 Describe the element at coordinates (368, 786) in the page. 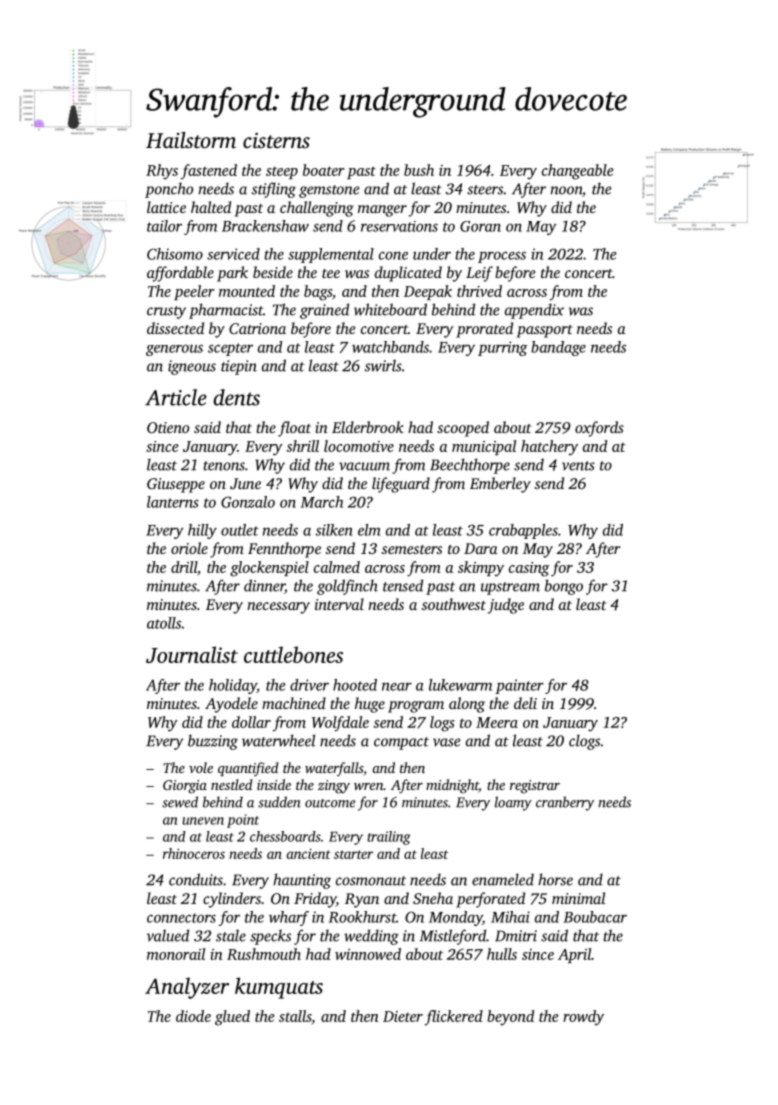

I see `wren` at that location.
